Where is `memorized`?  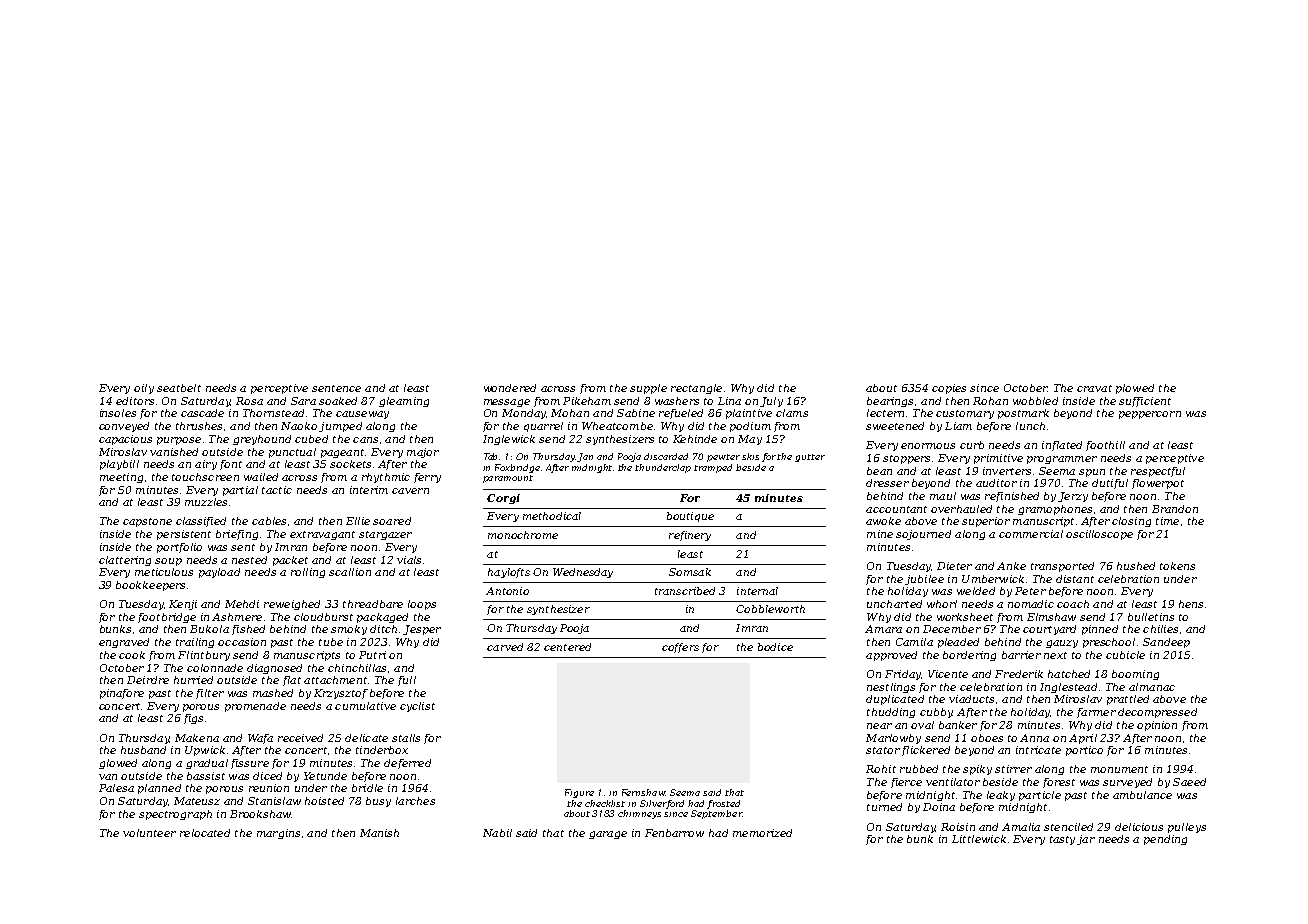 memorized is located at coordinates (762, 833).
